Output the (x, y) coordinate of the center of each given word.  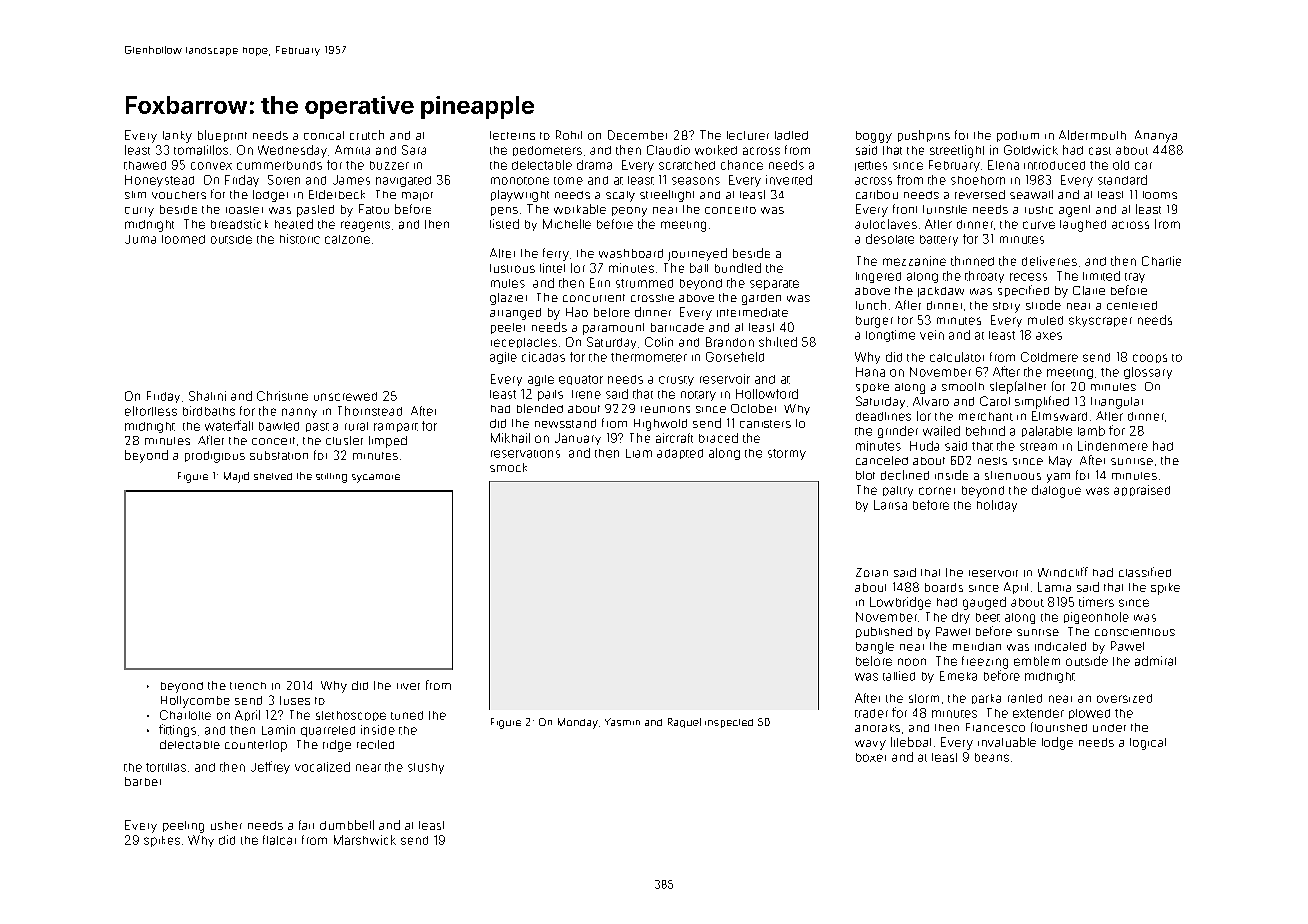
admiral (1155, 661)
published (884, 632)
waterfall (229, 425)
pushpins (924, 136)
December (637, 135)
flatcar (279, 840)
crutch (367, 135)
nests (992, 461)
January (578, 439)
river (408, 686)
